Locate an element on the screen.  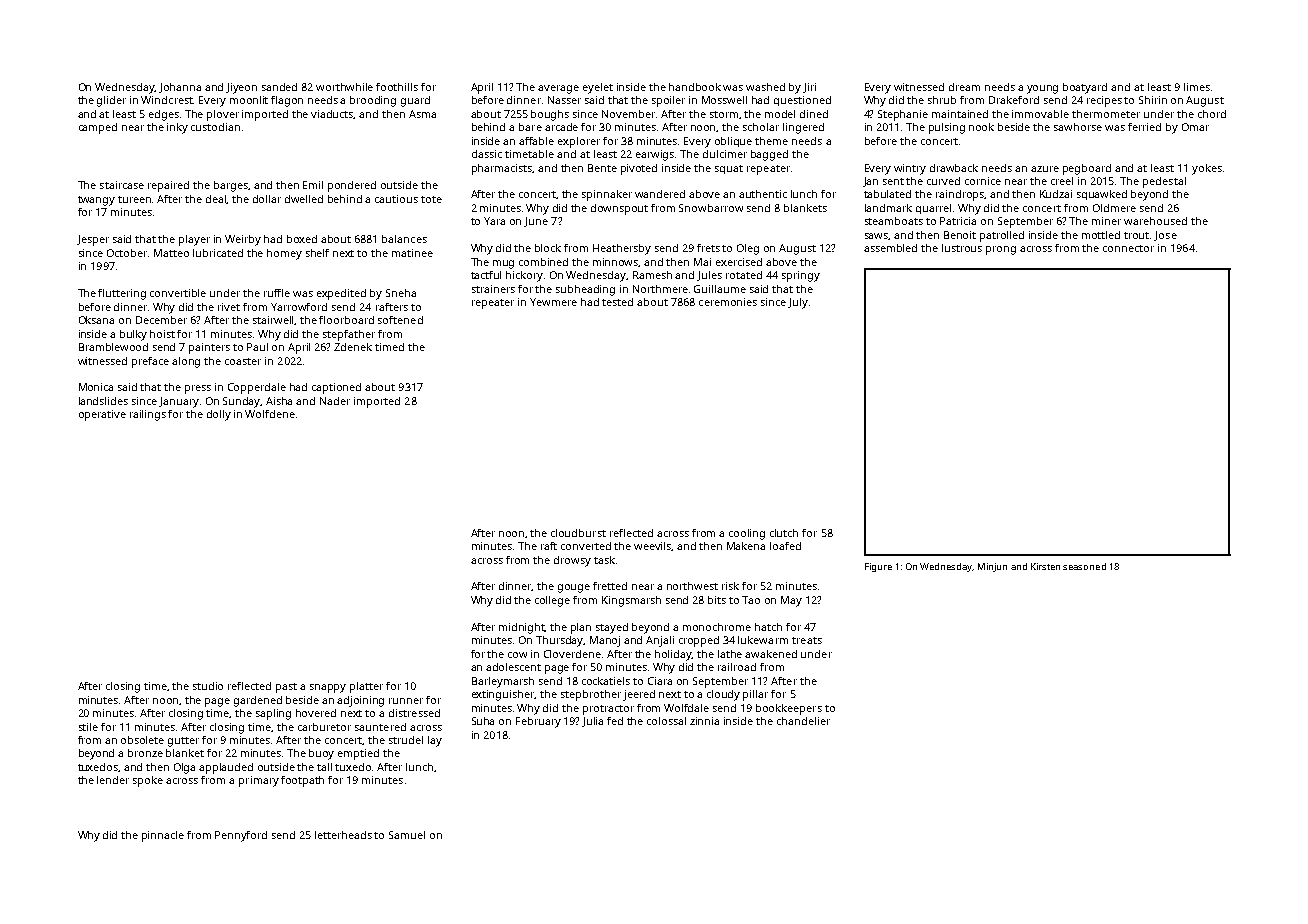
pondered is located at coordinates (352, 186).
